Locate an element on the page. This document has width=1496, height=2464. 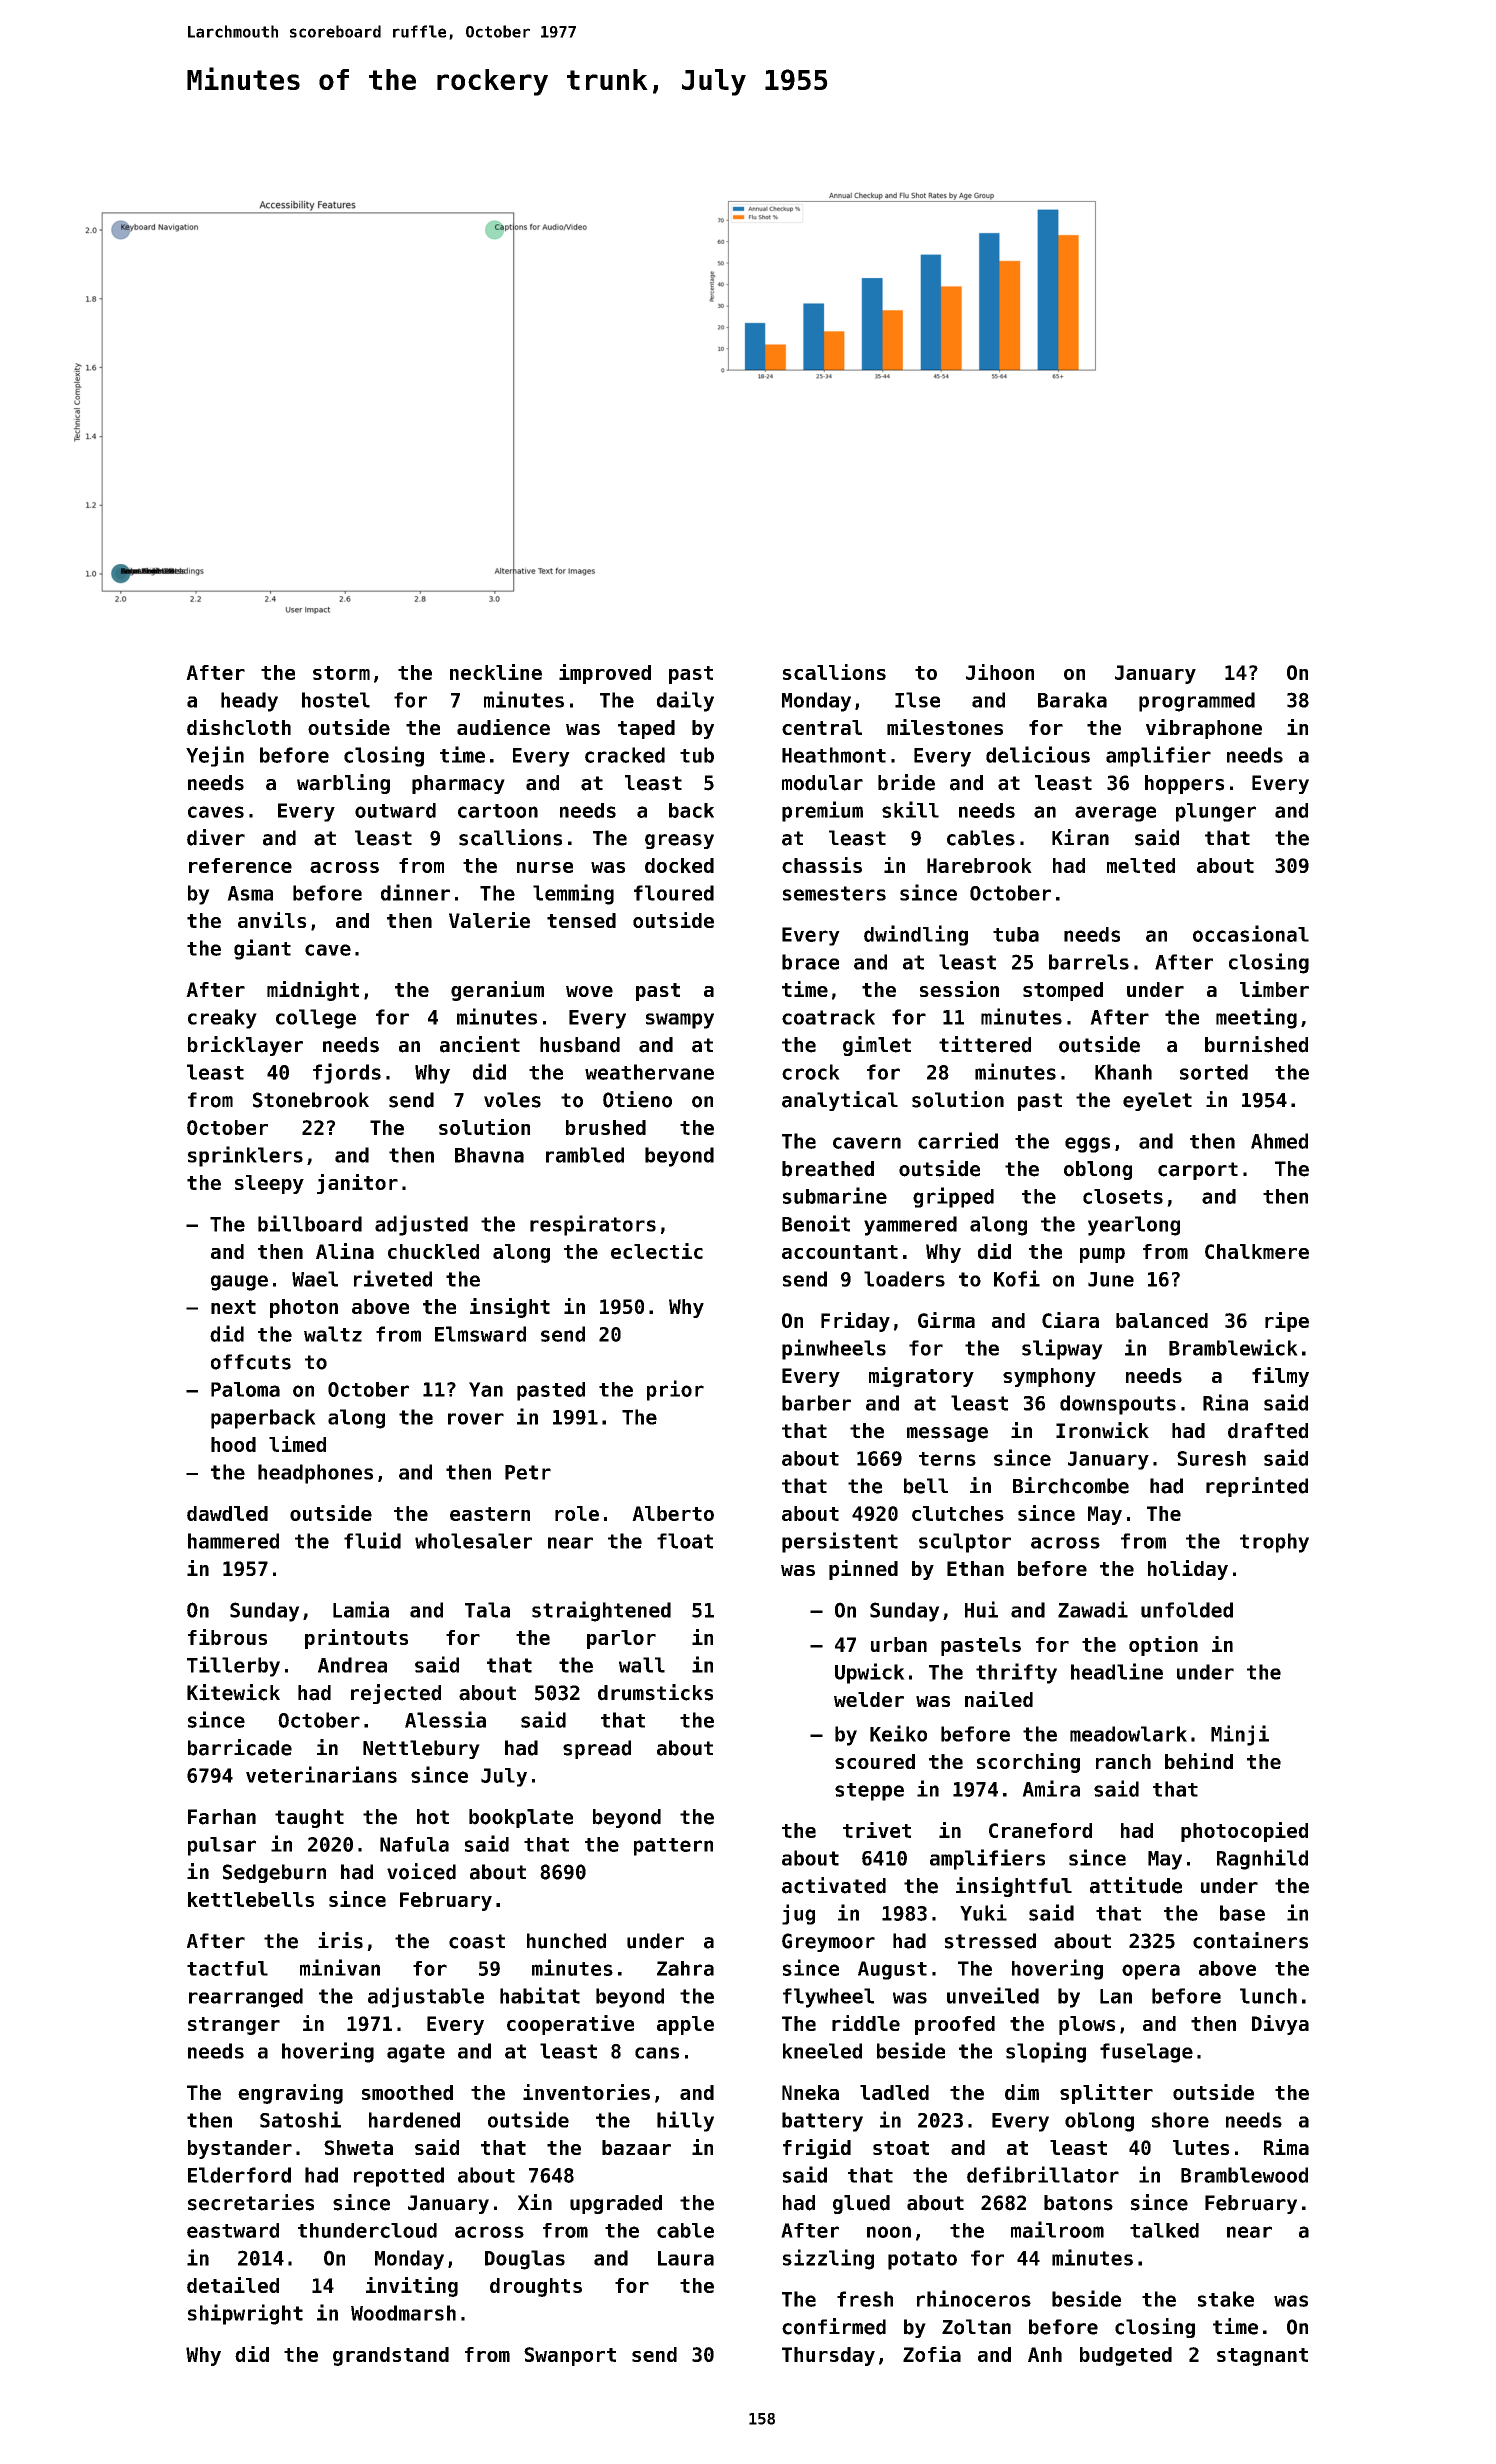
pinned is located at coordinates (863, 1570).
